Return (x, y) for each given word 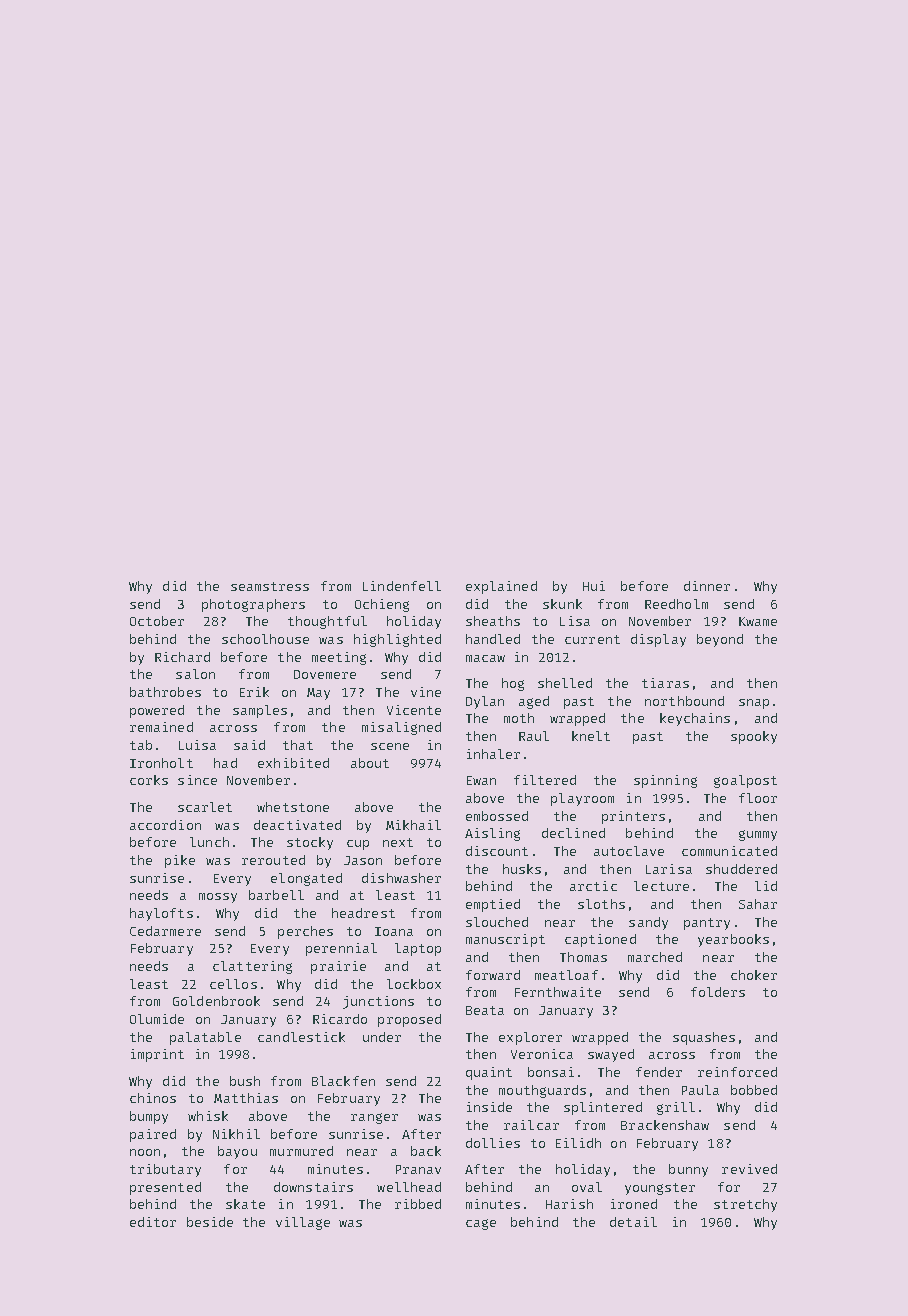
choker (754, 975)
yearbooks (733, 940)
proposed (409, 1020)
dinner (707, 586)
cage (481, 1224)
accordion (165, 825)
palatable (205, 1038)
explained (501, 587)
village (303, 1223)
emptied (493, 905)
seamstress (270, 586)
